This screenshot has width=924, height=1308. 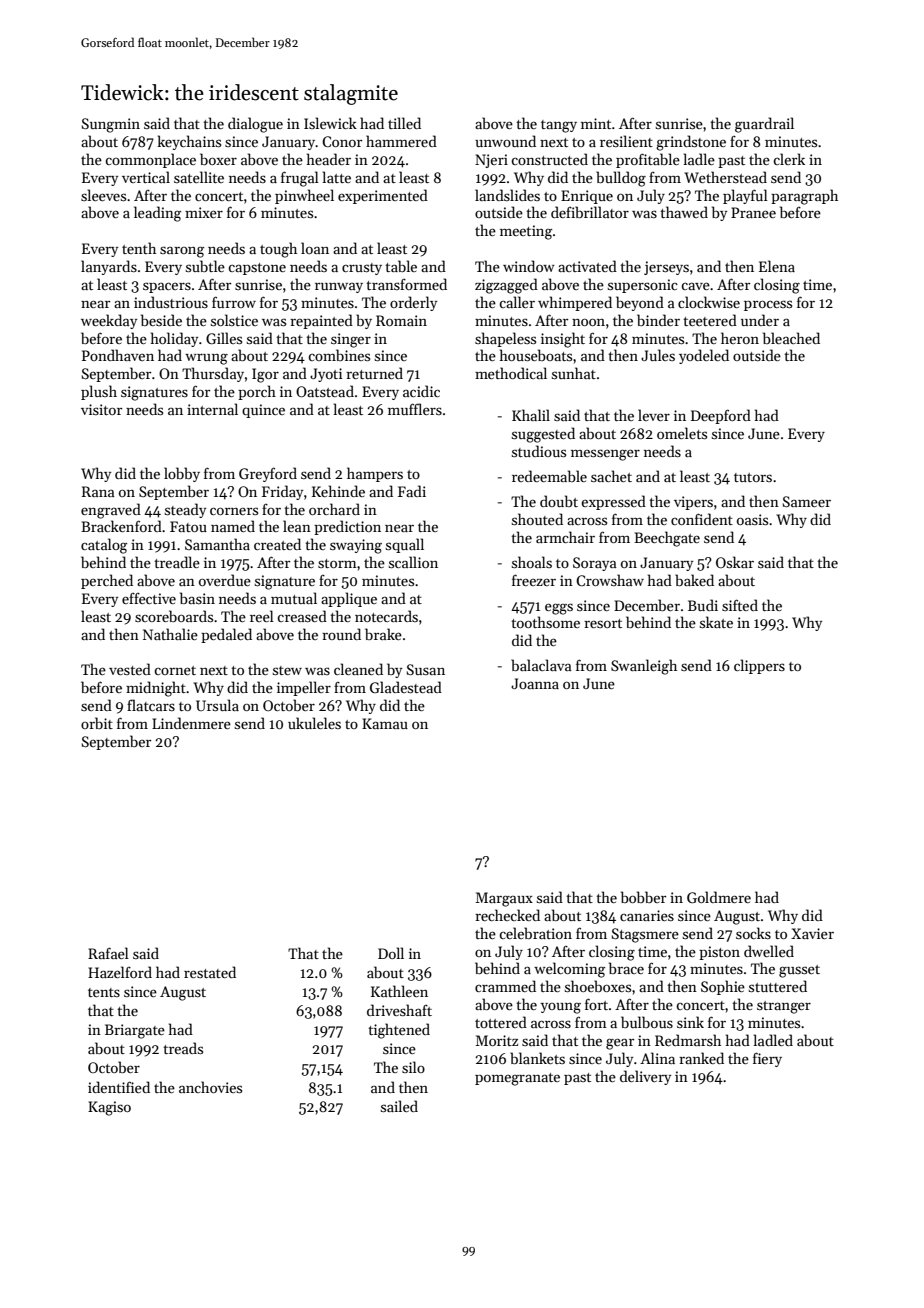 I want to click on Sameer, so click(x=807, y=501).
